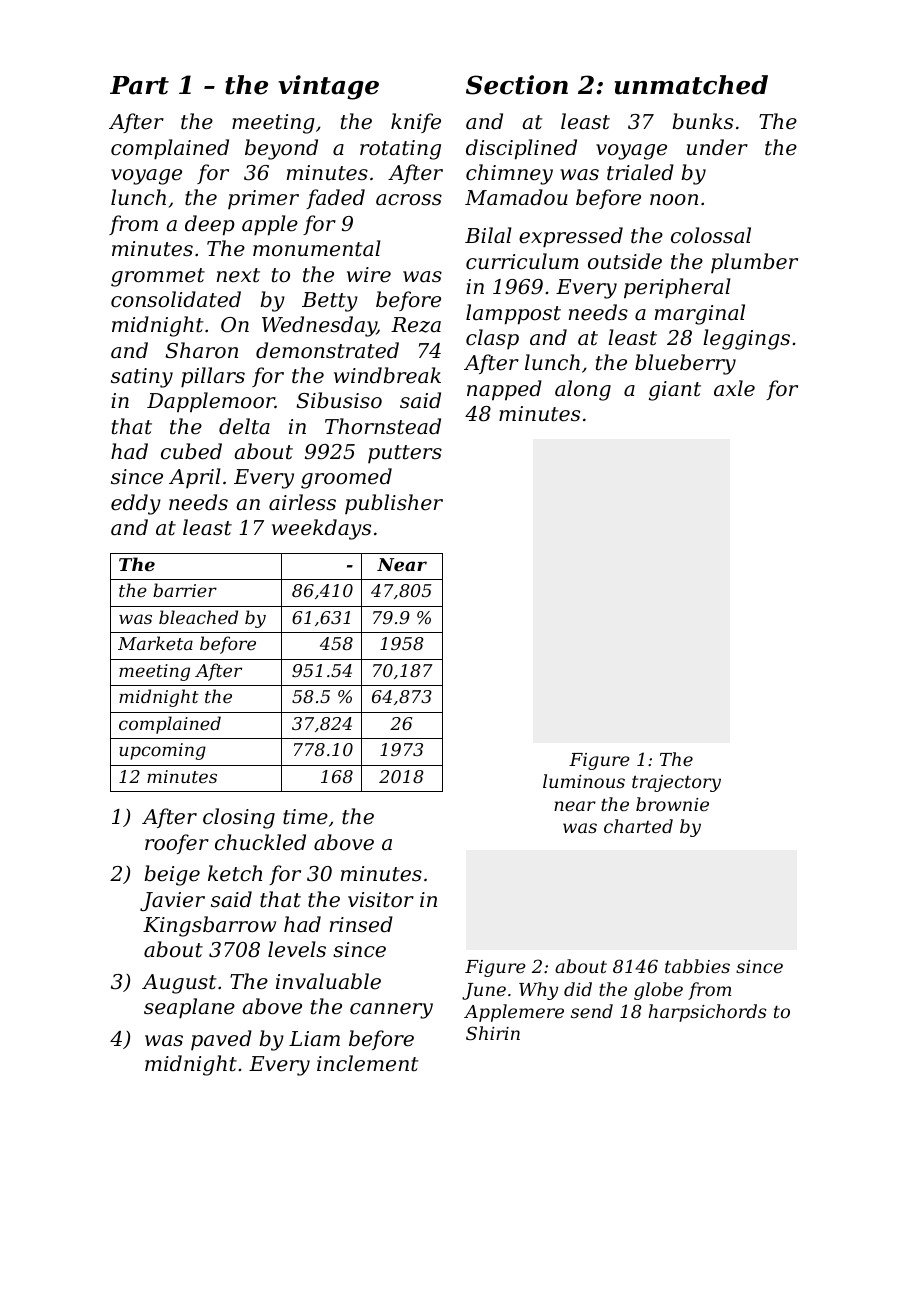 The image size is (908, 1316). I want to click on publisher, so click(394, 504).
